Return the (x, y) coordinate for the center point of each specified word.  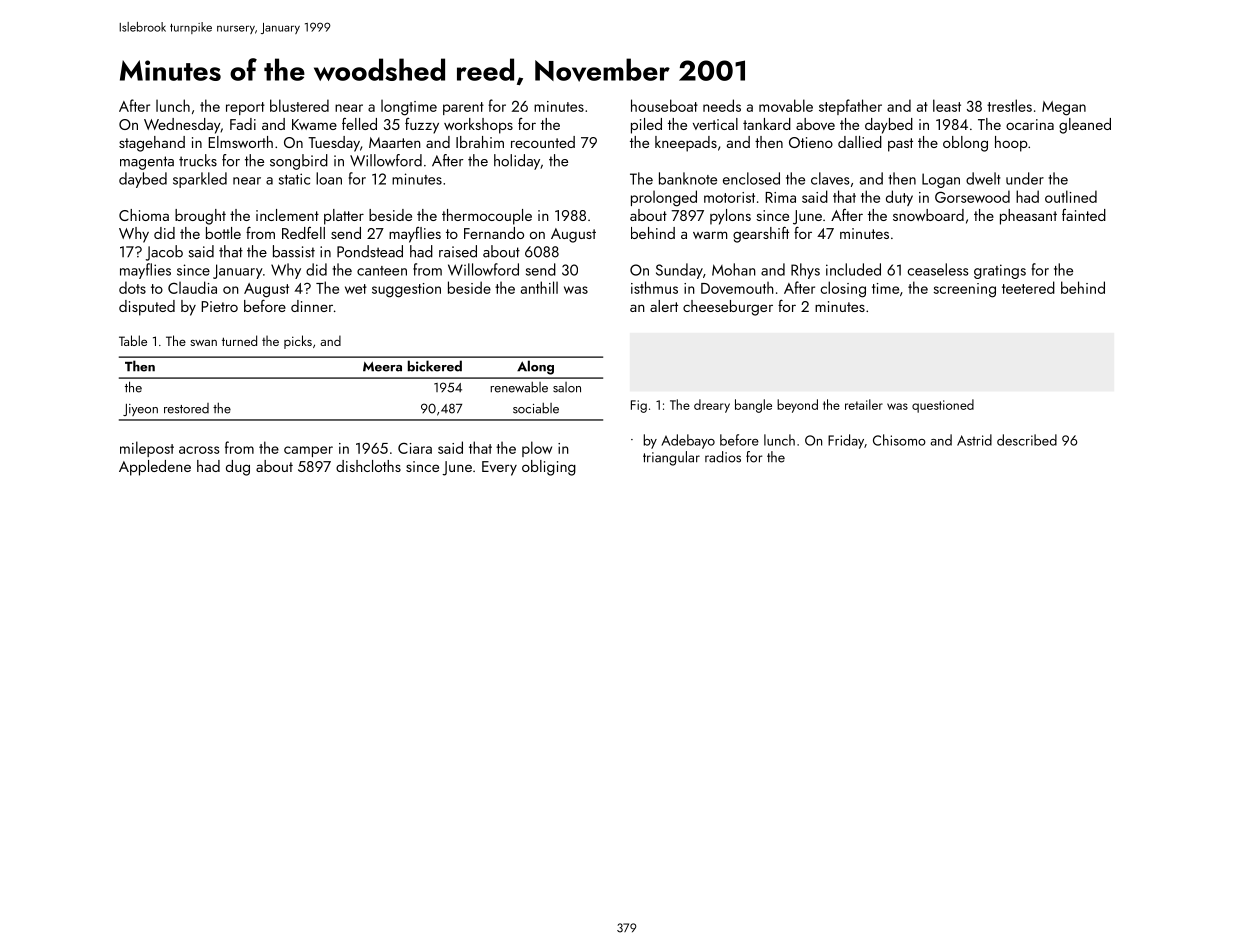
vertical (715, 124)
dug (238, 468)
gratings (1000, 271)
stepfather (850, 107)
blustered (299, 105)
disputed (147, 308)
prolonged (664, 198)
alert (664, 306)
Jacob (164, 253)
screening (965, 290)
